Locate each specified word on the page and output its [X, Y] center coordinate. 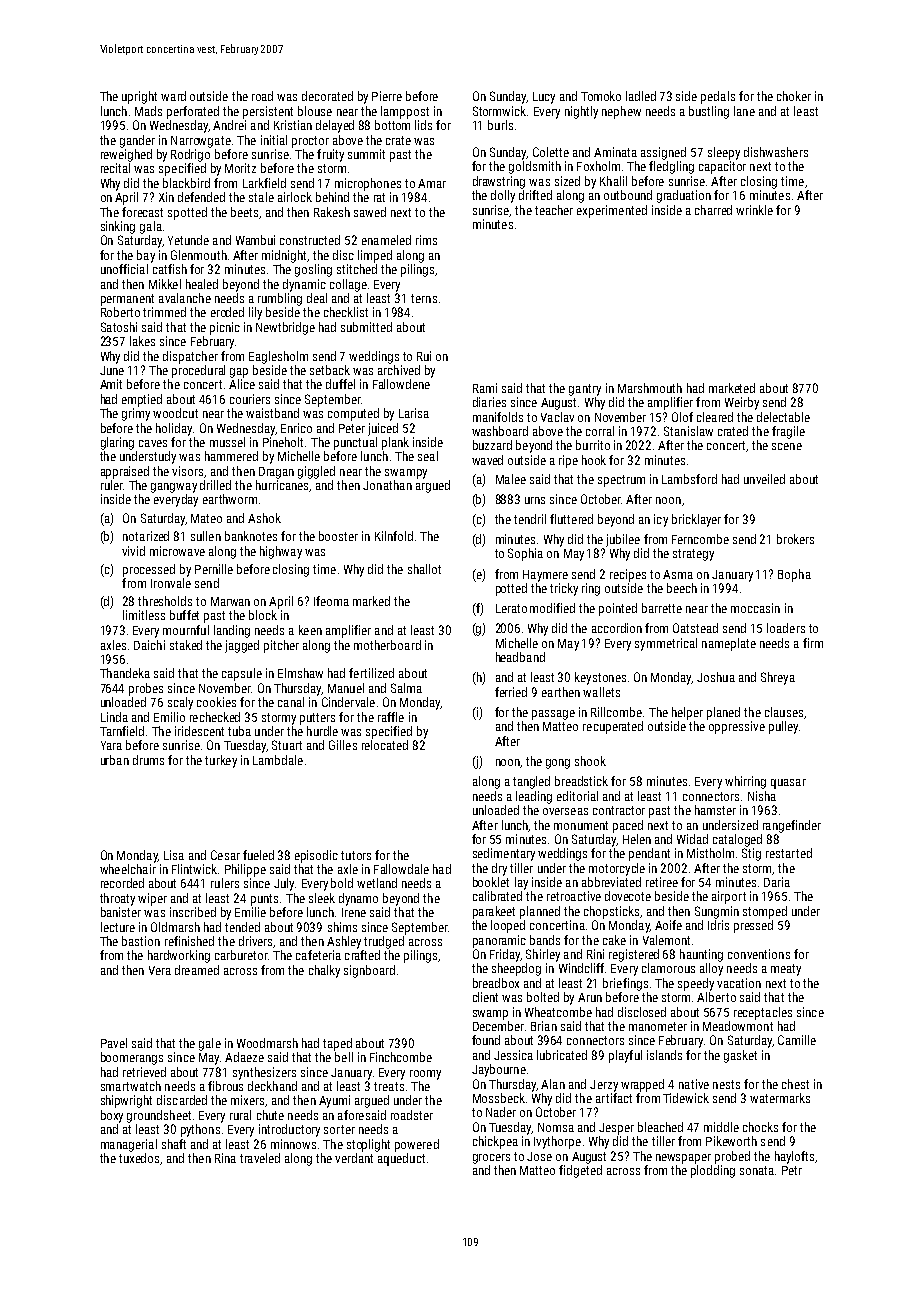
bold [342, 883]
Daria [777, 882]
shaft [174, 1144]
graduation [684, 196]
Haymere [545, 576]
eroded [227, 312]
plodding [713, 1171]
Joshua [716, 677]
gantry [585, 390]
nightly [581, 112]
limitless [144, 615]
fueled [258, 855]
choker [794, 96]
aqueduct [401, 1159]
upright [139, 97]
